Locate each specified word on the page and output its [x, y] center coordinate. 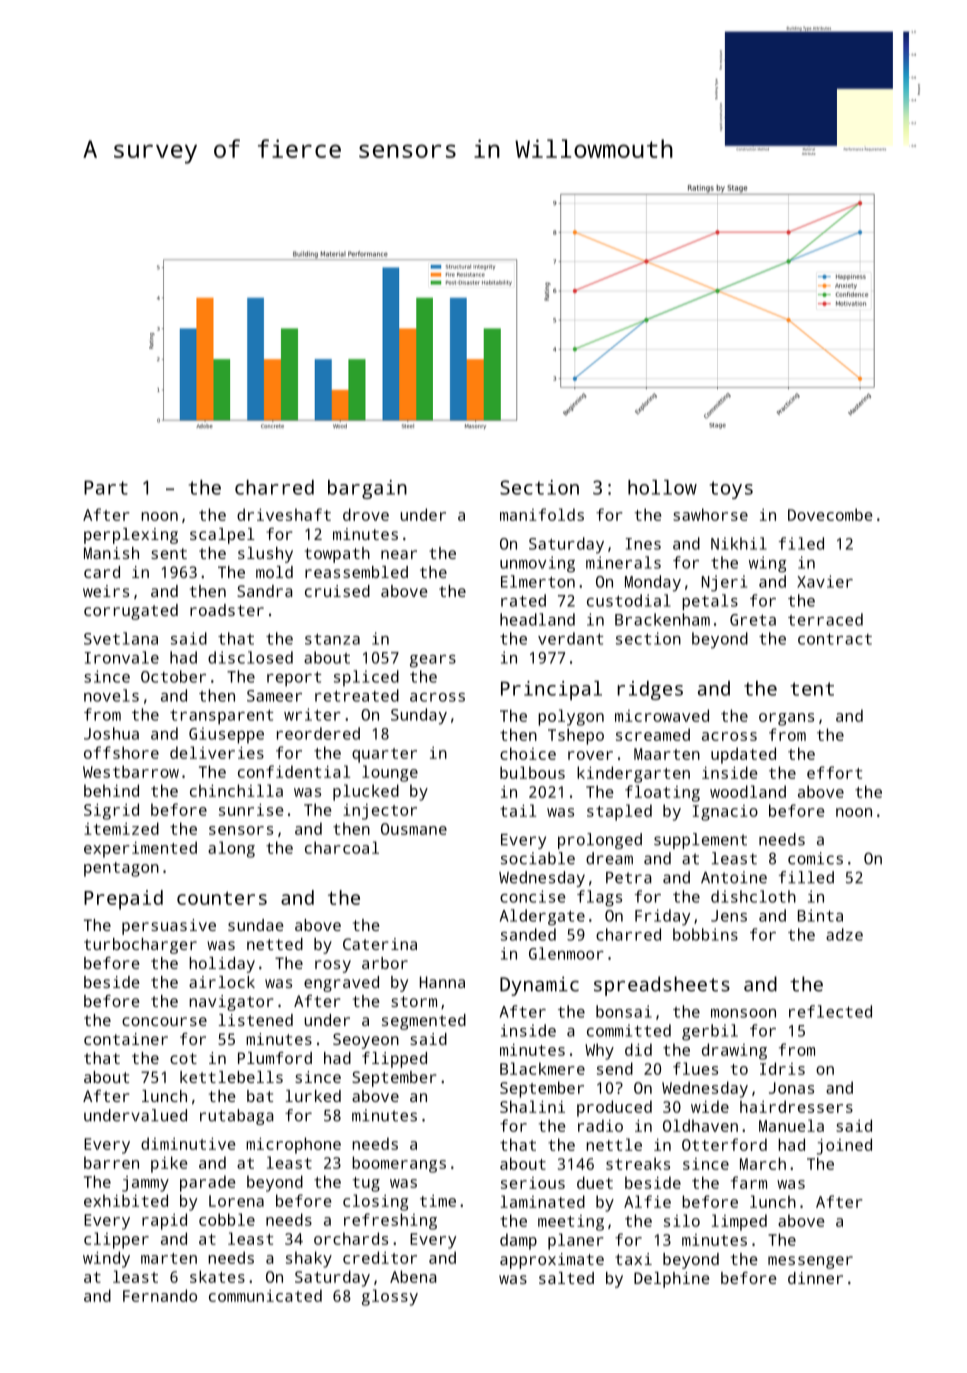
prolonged [600, 841]
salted [566, 1278]
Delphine [672, 1280]
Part [106, 487]
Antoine [734, 877]
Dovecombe [830, 514]
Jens [729, 916]
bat [260, 1096]
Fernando [160, 1295]
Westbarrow [131, 771]
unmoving [537, 564]
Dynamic [539, 986]
